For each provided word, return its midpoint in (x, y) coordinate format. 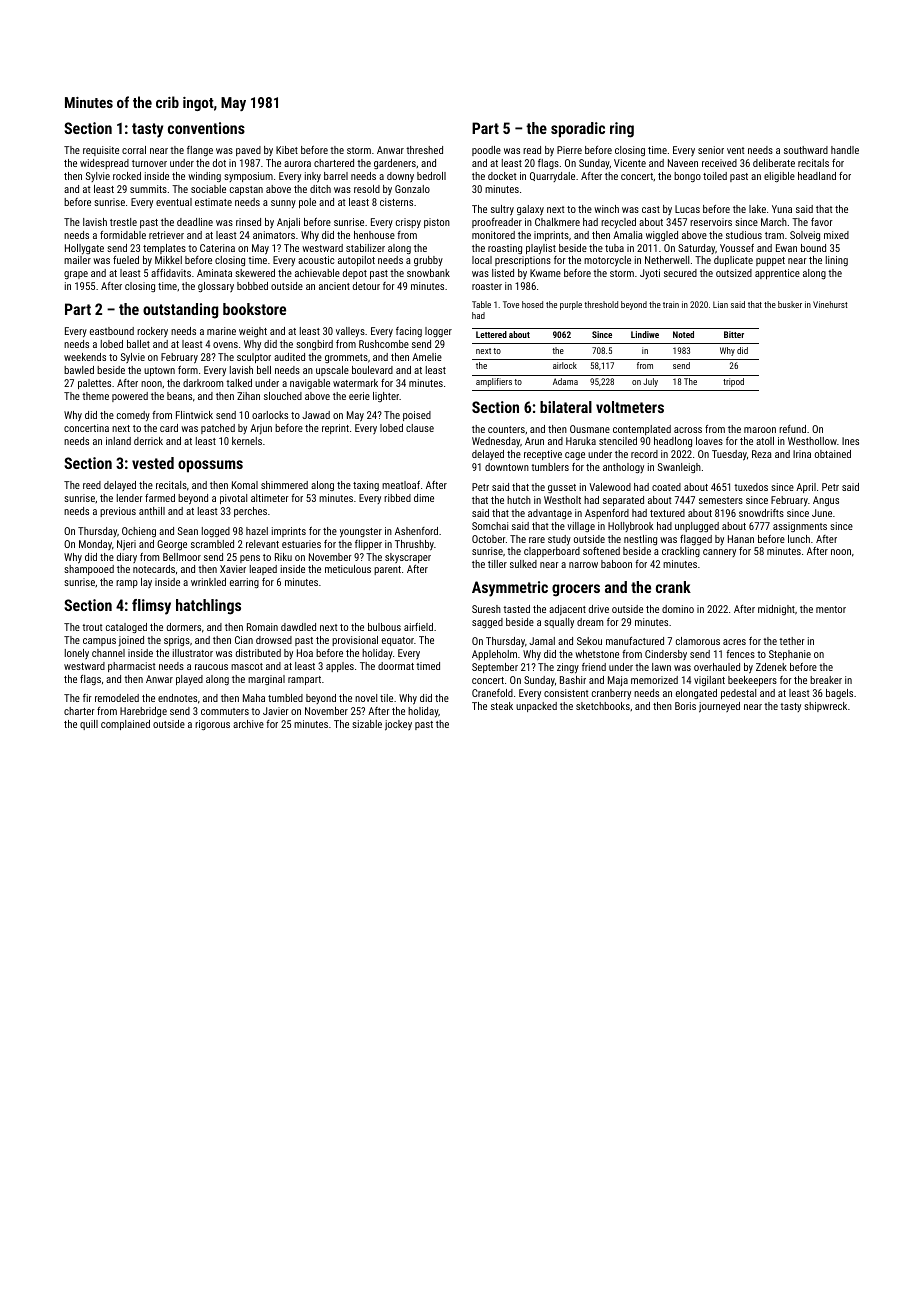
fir (87, 698)
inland (118, 441)
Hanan (741, 539)
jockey (398, 725)
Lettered (491, 334)
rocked (127, 176)
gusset (562, 488)
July (650, 382)
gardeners (395, 164)
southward (806, 150)
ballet (138, 344)
